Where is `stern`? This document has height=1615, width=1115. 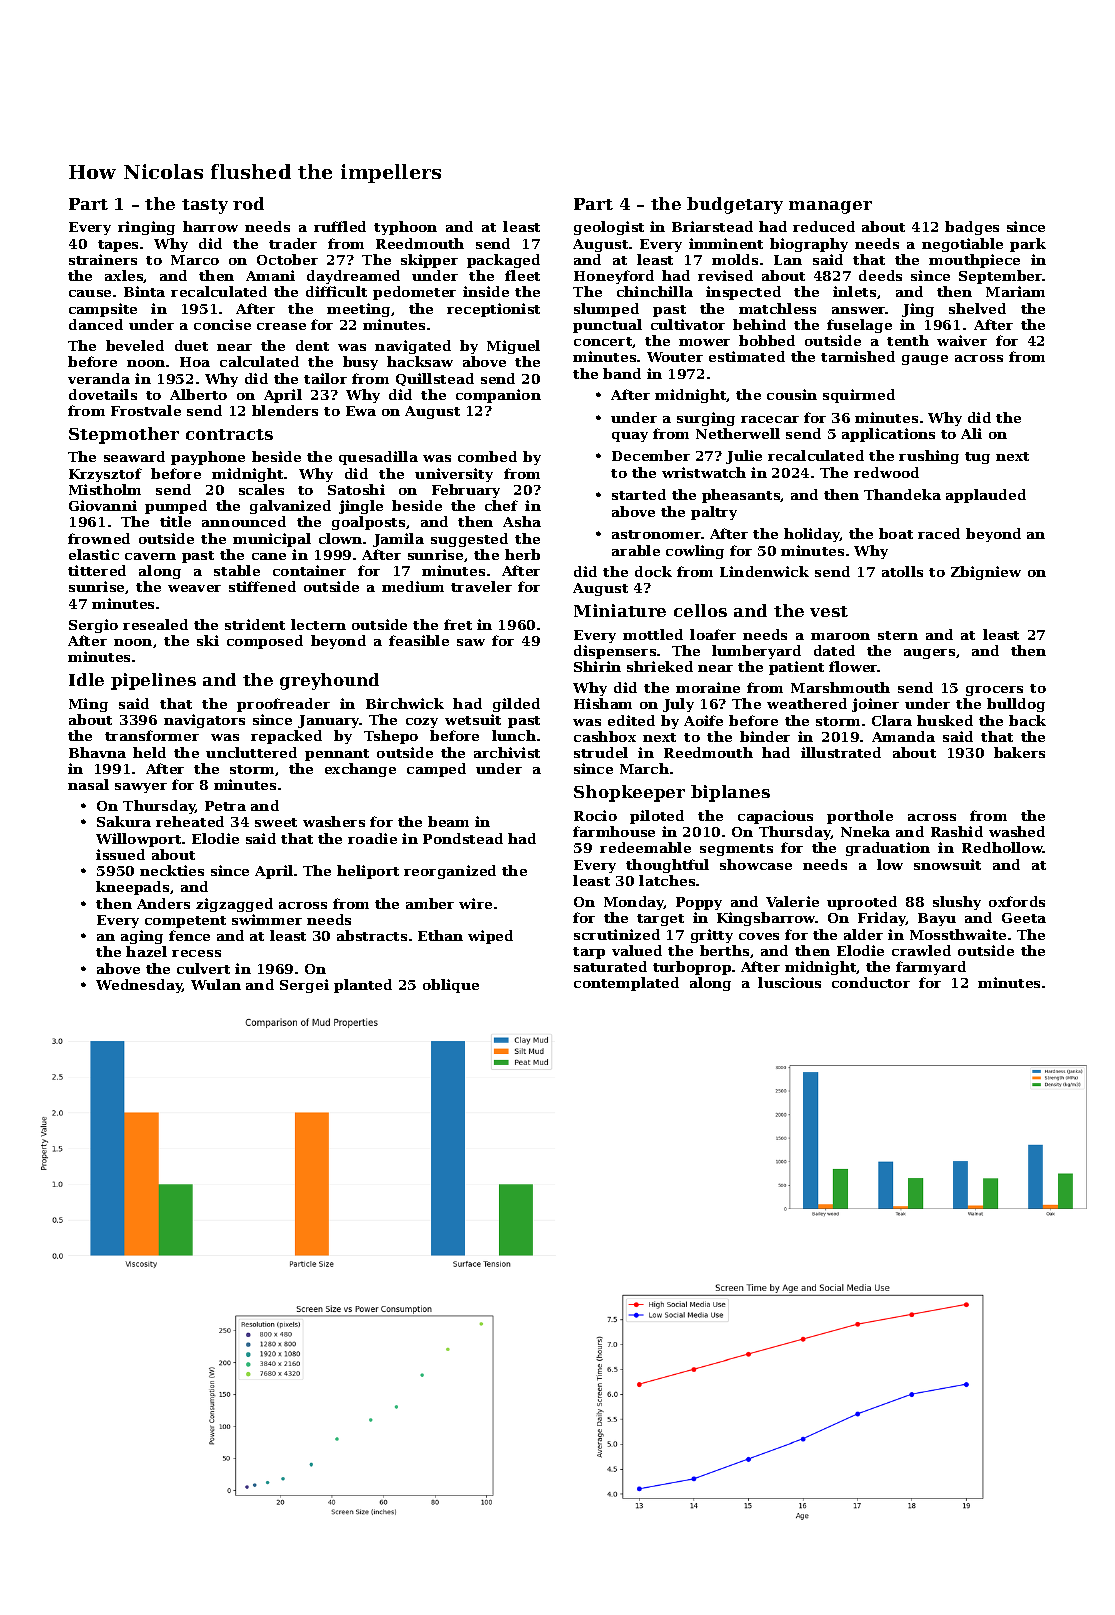 stern is located at coordinates (898, 635).
